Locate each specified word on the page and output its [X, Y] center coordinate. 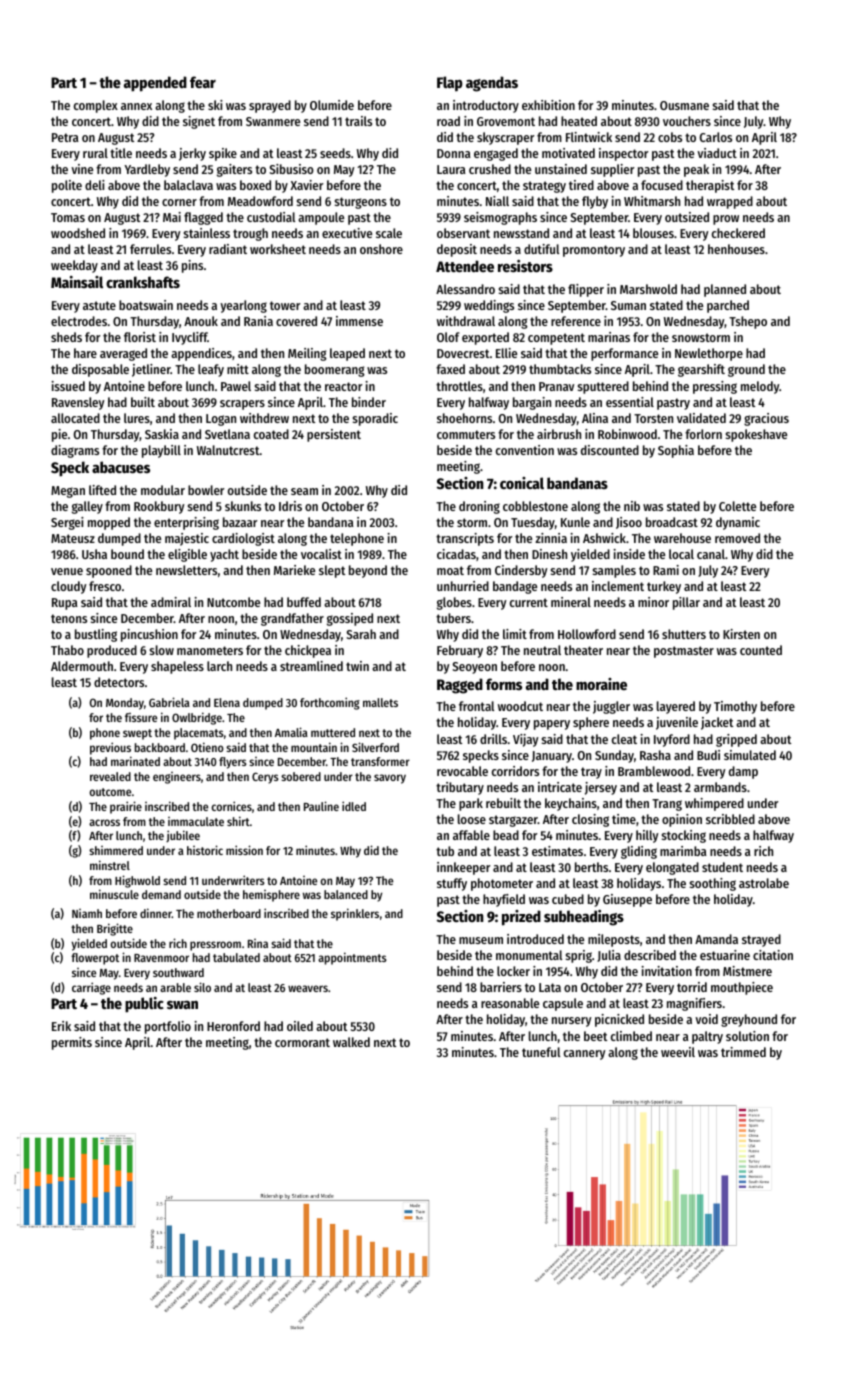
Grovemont [506, 121]
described [650, 955]
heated [579, 121]
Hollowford [587, 634]
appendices [201, 354]
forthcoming [330, 703]
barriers [501, 987]
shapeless [177, 667]
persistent [334, 435]
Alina [595, 418]
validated [701, 418]
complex [96, 106]
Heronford [233, 1026]
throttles [459, 386]
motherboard [229, 913]
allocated [75, 418]
